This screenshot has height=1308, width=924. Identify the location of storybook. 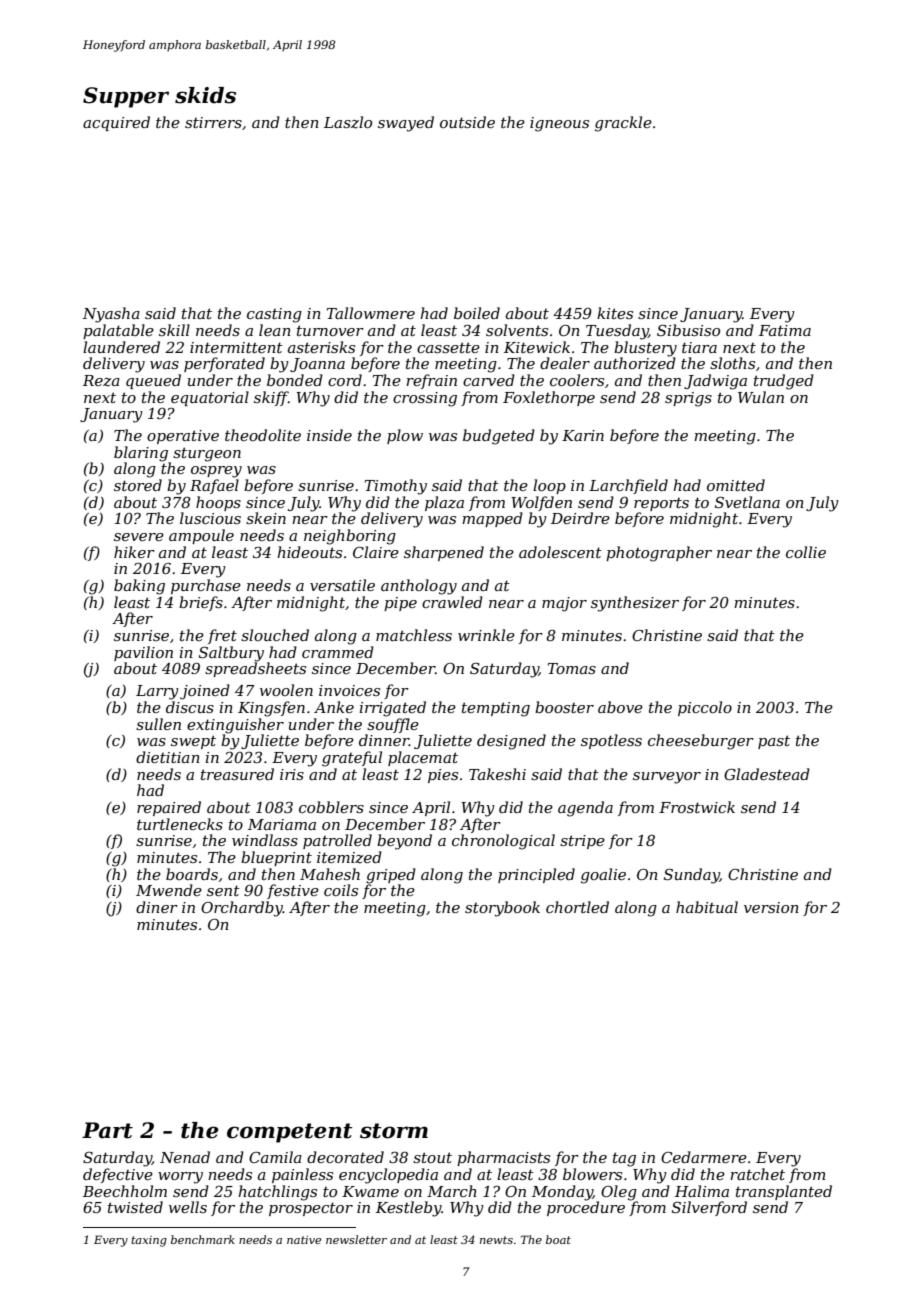
(502, 909).
